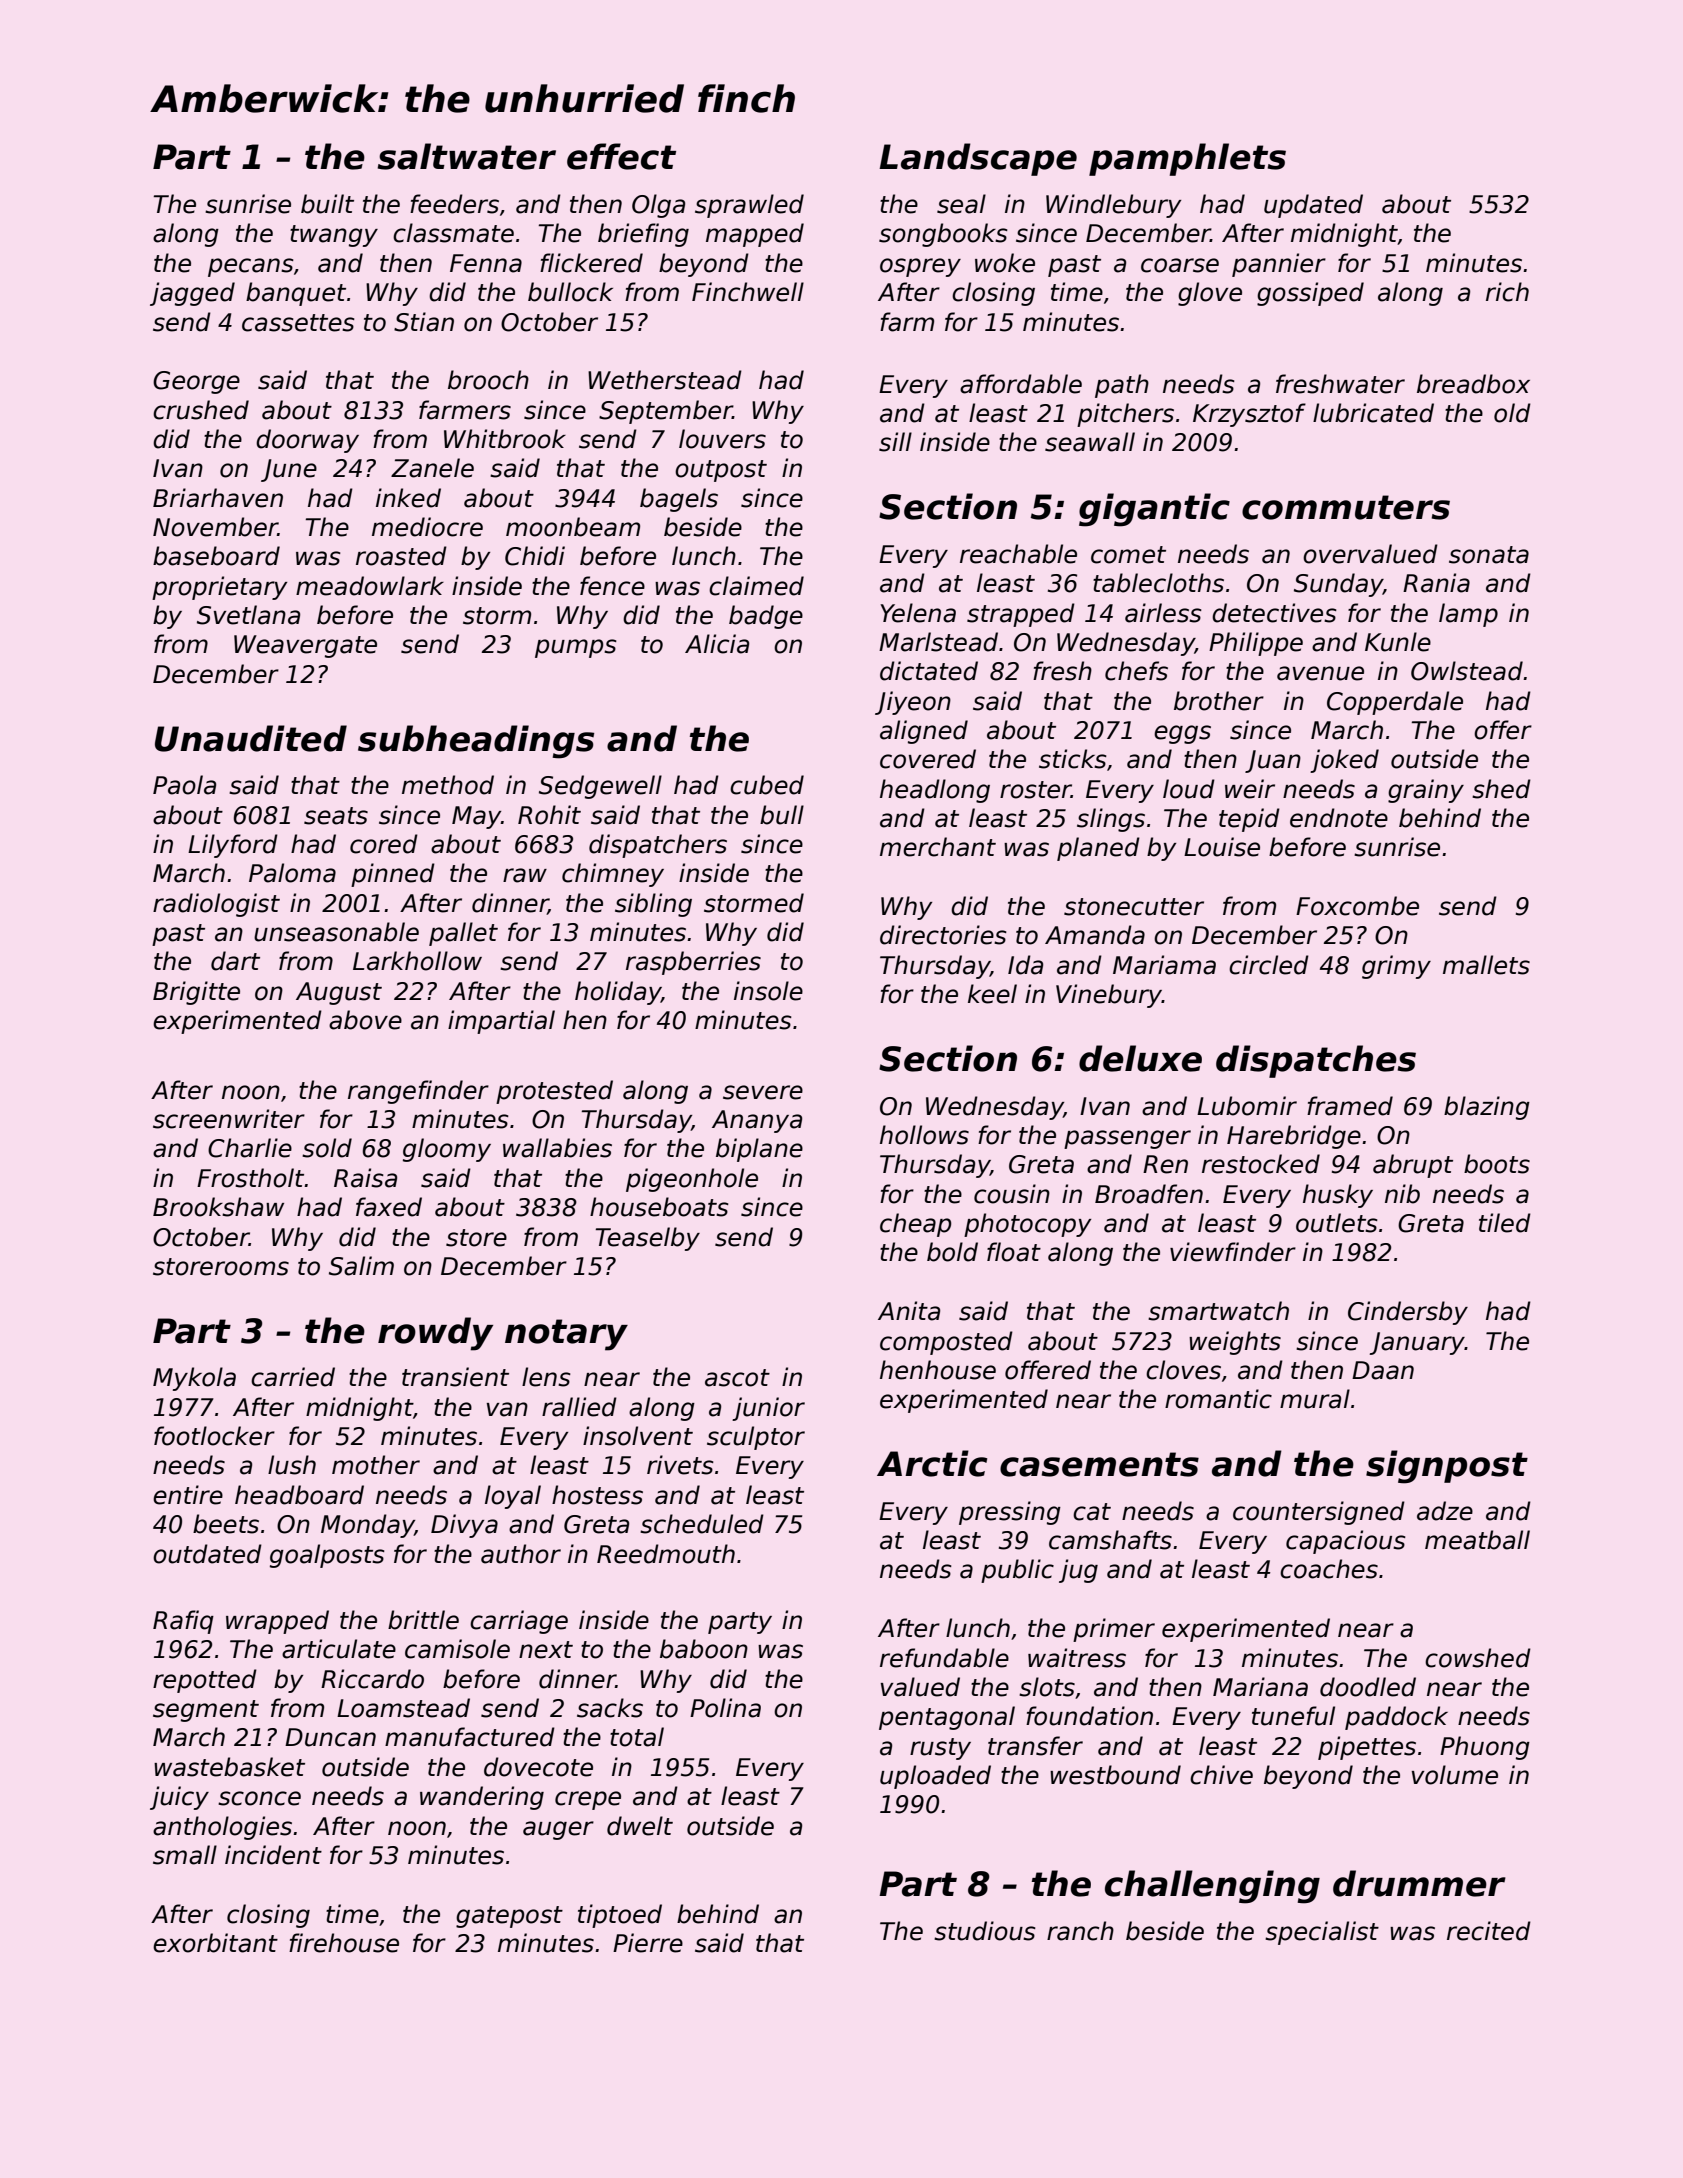  What do you see at coordinates (1395, 703) in the document?
I see `Copperdale` at bounding box center [1395, 703].
